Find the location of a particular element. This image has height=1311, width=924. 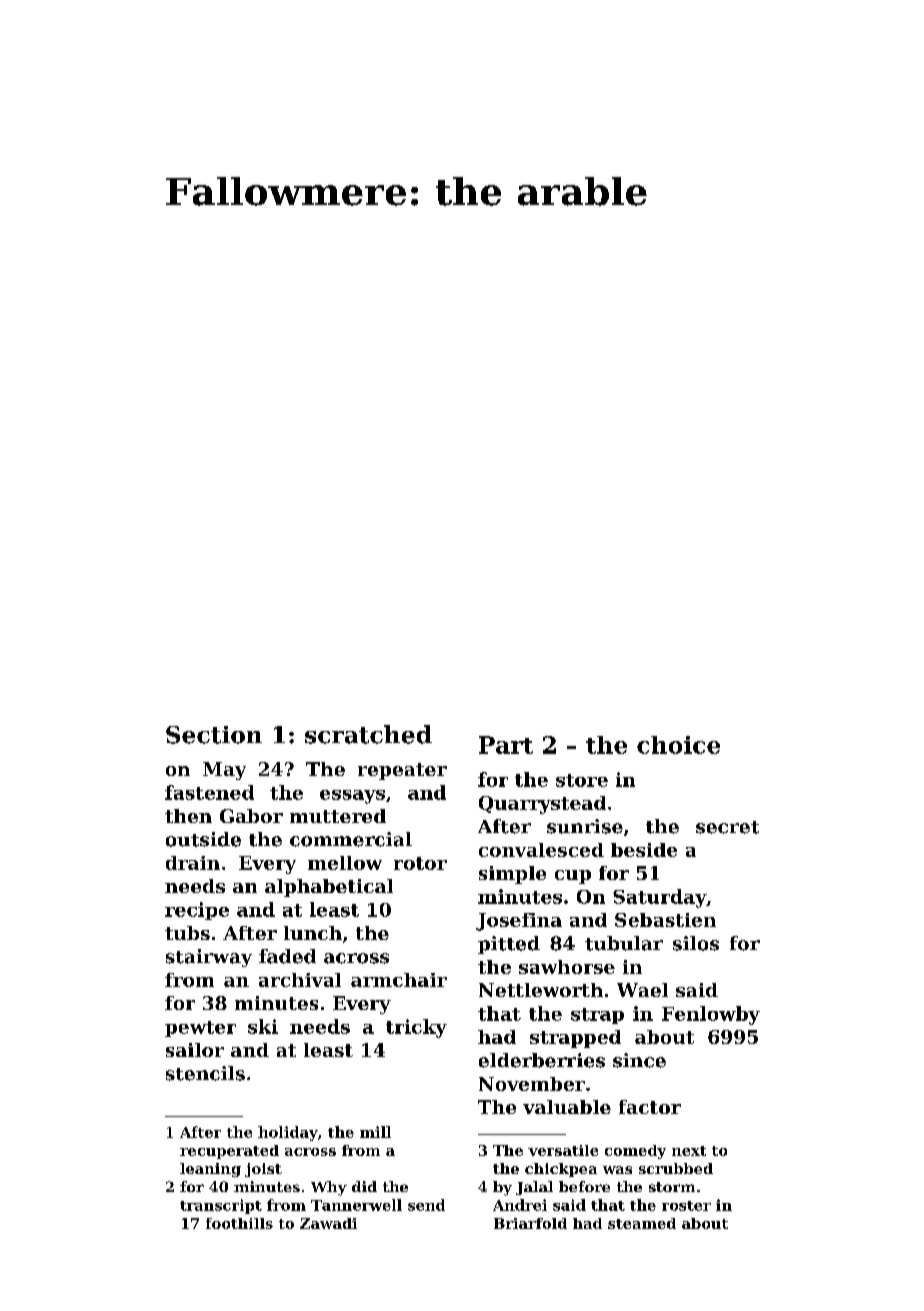

foothills is located at coordinates (239, 1223).
